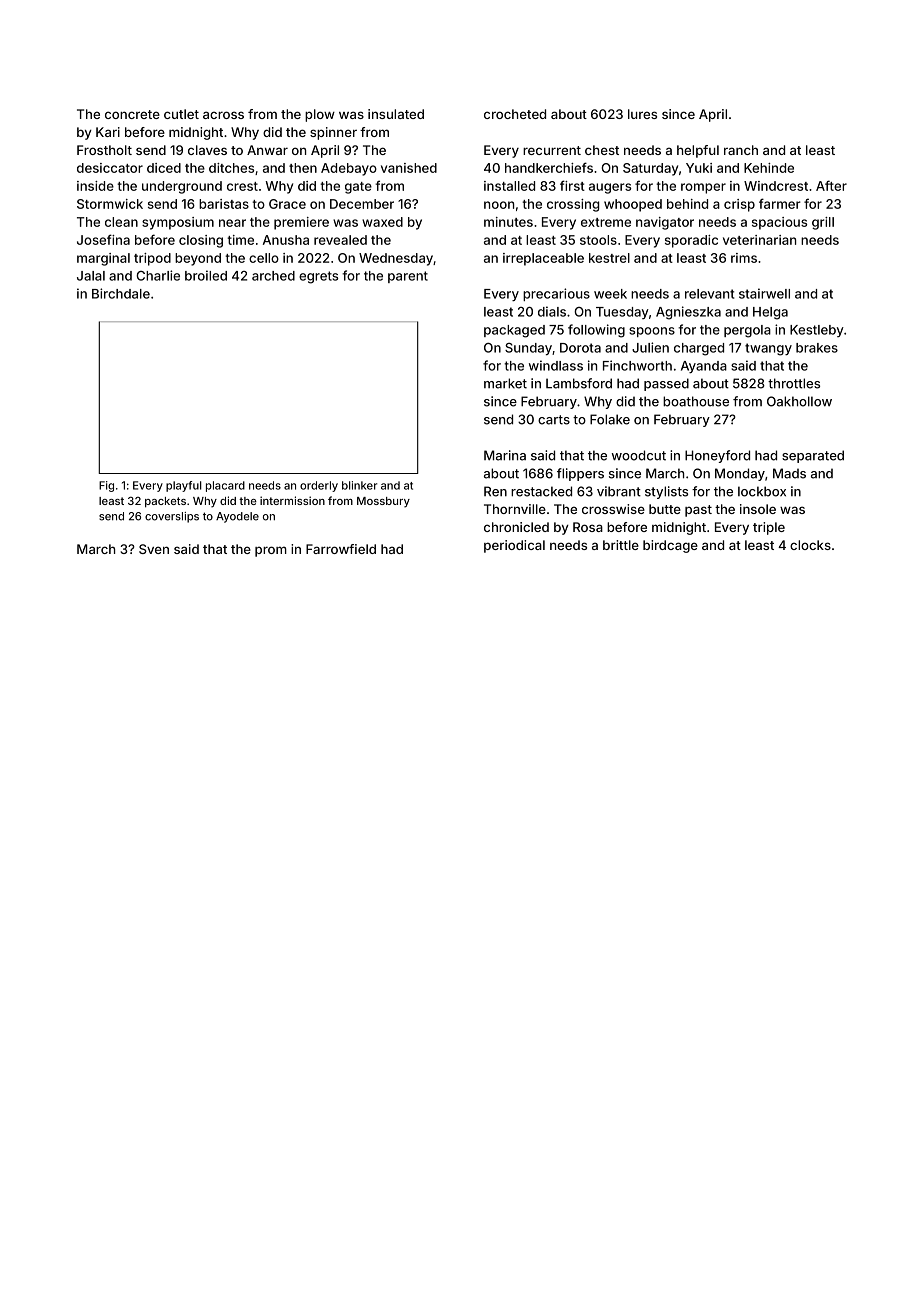 Image resolution: width=924 pixels, height=1308 pixels. Describe the element at coordinates (396, 114) in the screenshot. I see `insulated` at that location.
